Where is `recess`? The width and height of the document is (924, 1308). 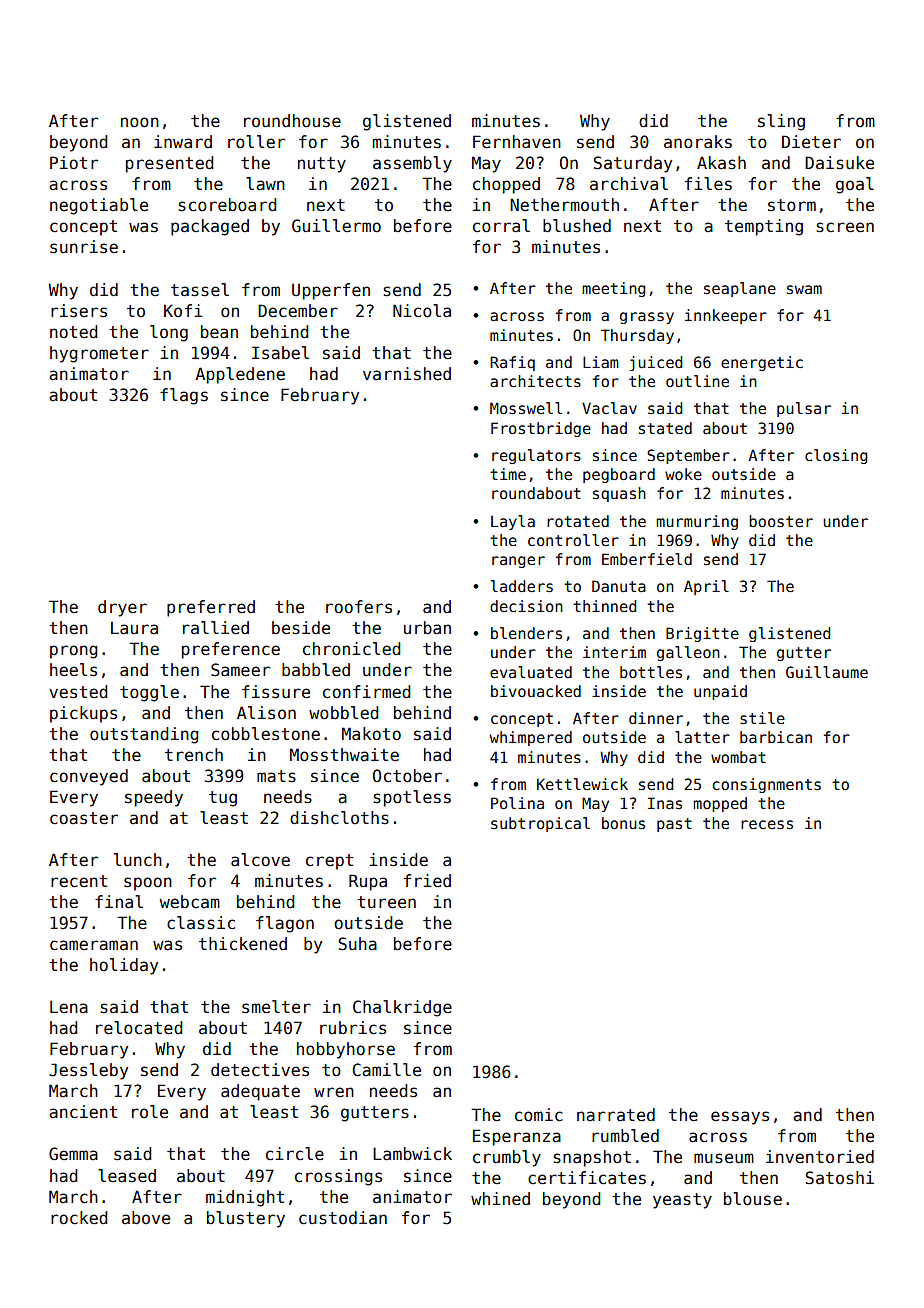 recess is located at coordinates (767, 824).
